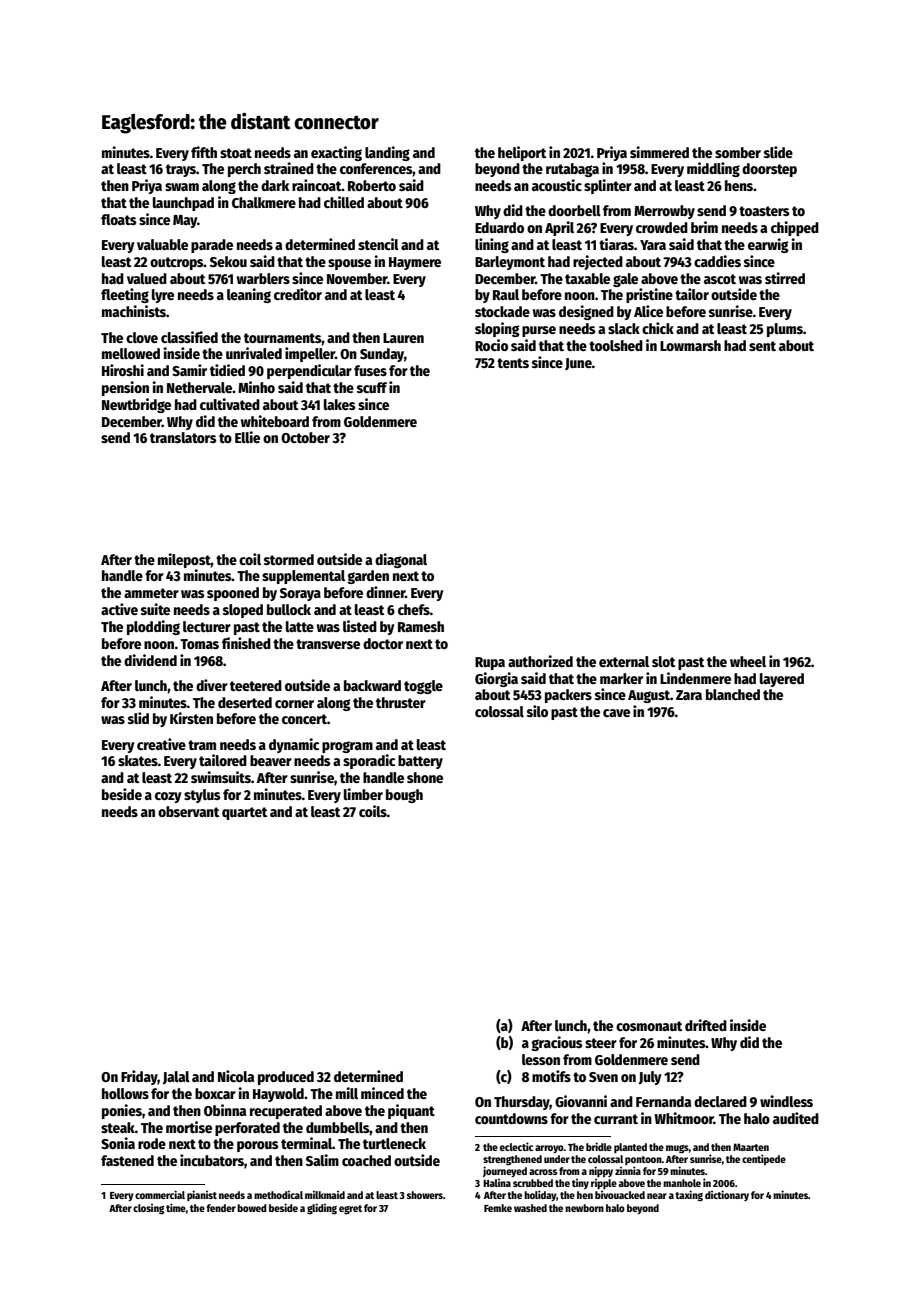 This screenshot has height=1308, width=924. Describe the element at coordinates (530, 1208) in the screenshot. I see `washed` at that location.
